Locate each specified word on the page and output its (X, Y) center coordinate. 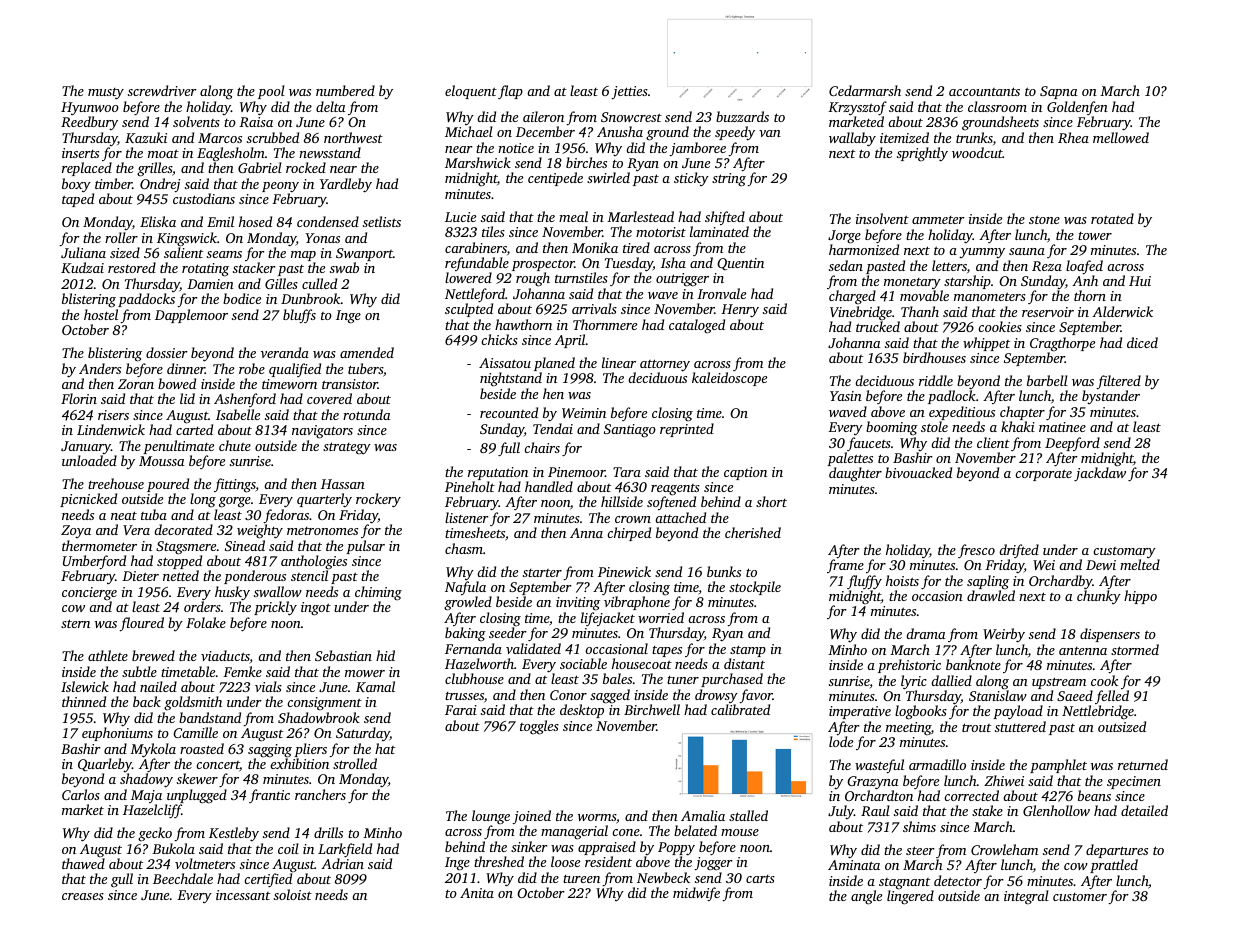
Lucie (460, 217)
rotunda (367, 414)
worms (597, 817)
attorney (665, 366)
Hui (1140, 281)
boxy (76, 185)
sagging (270, 751)
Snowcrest (631, 117)
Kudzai (82, 267)
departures (1117, 851)
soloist (293, 894)
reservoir (1048, 312)
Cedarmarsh (865, 90)
